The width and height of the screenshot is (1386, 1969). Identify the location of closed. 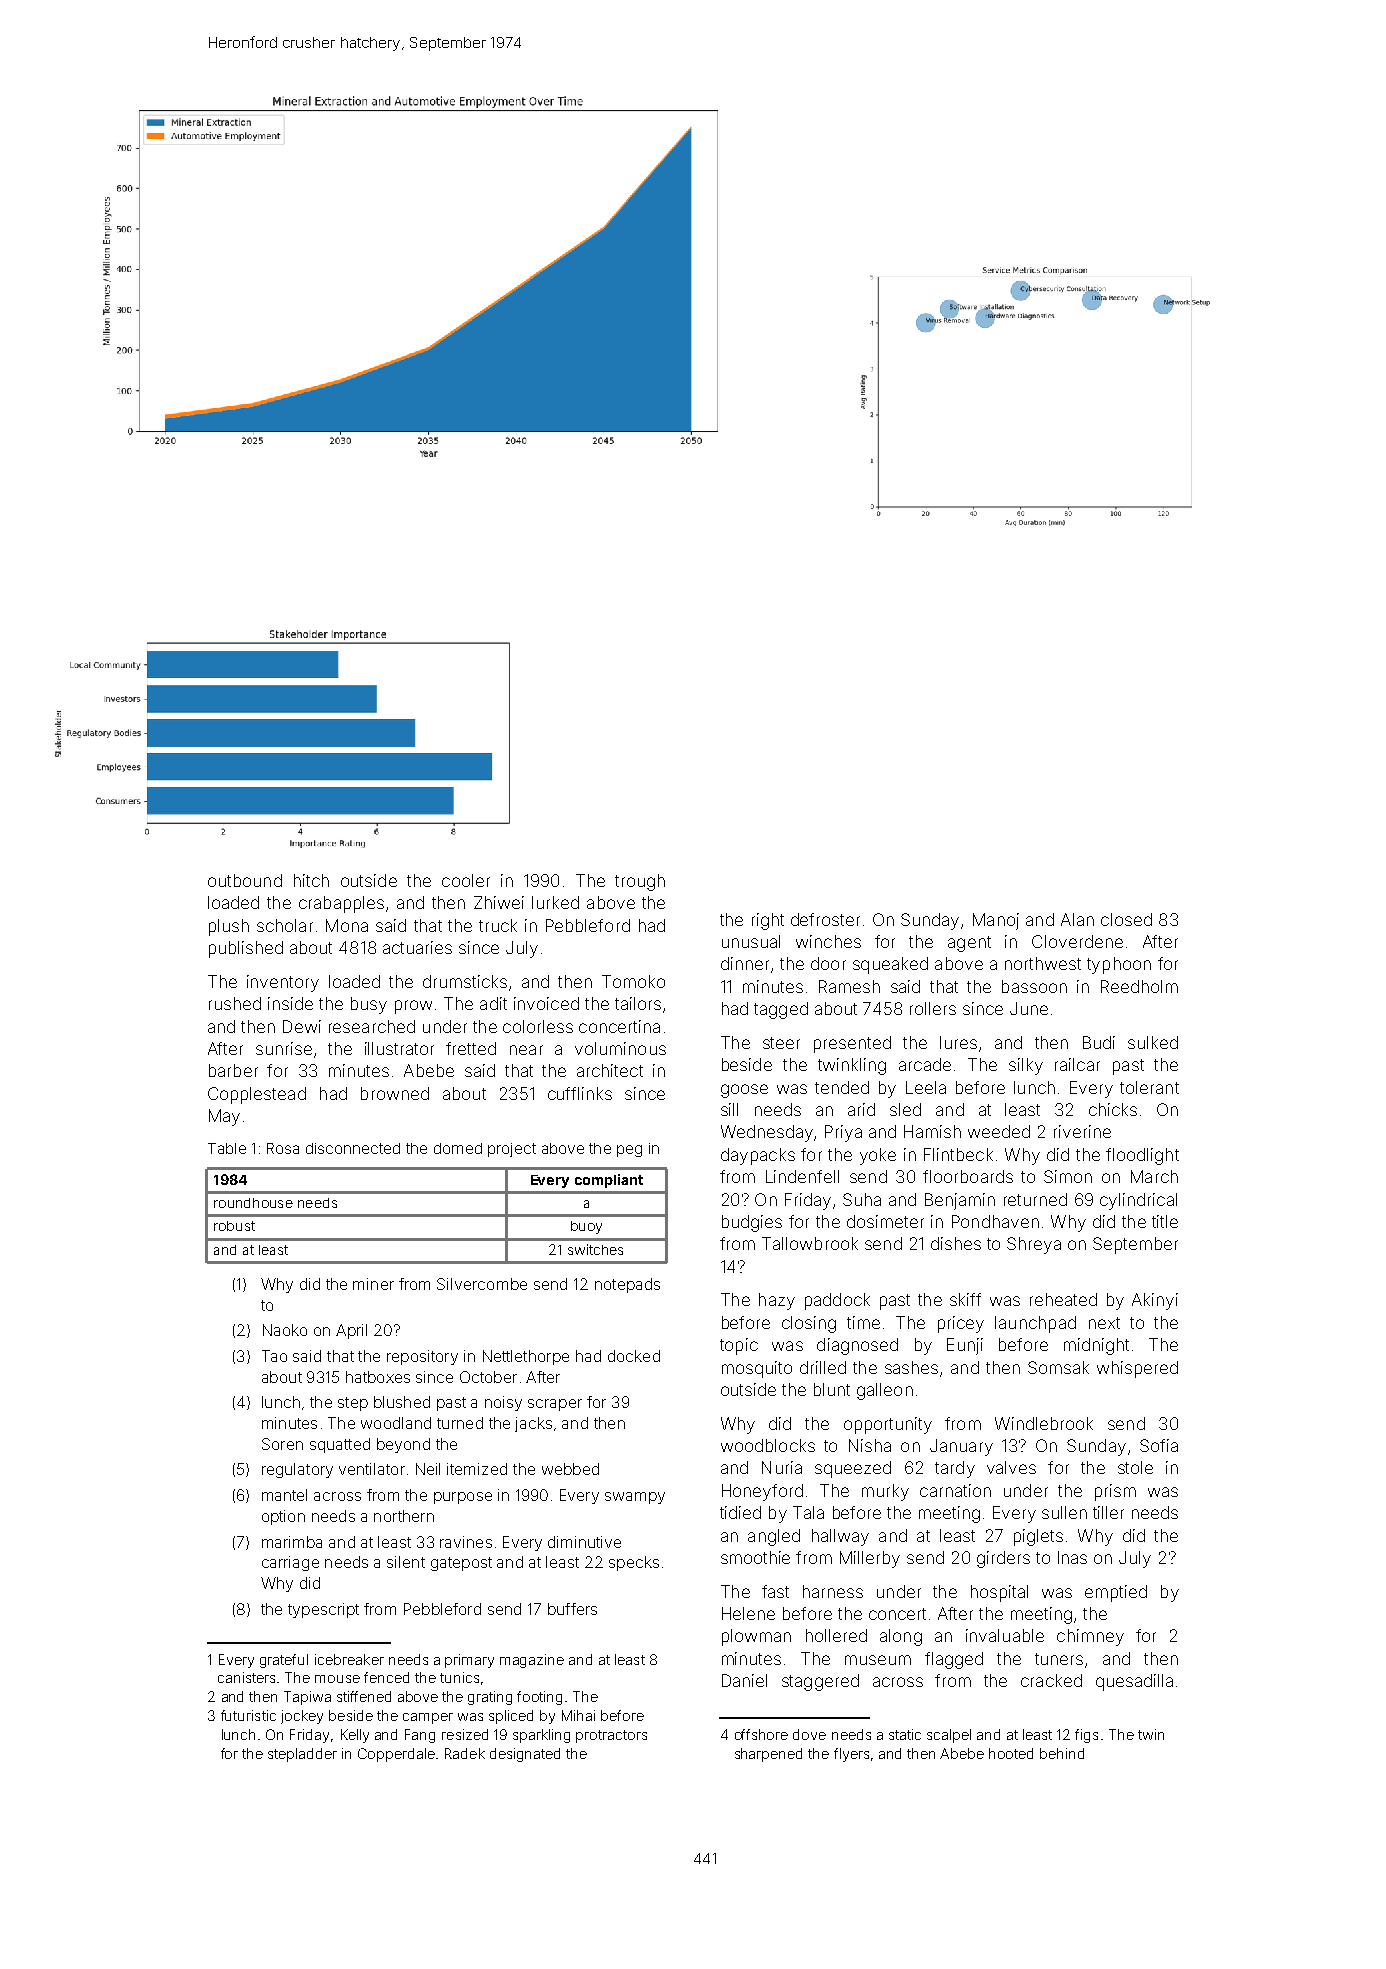
(1126, 919).
